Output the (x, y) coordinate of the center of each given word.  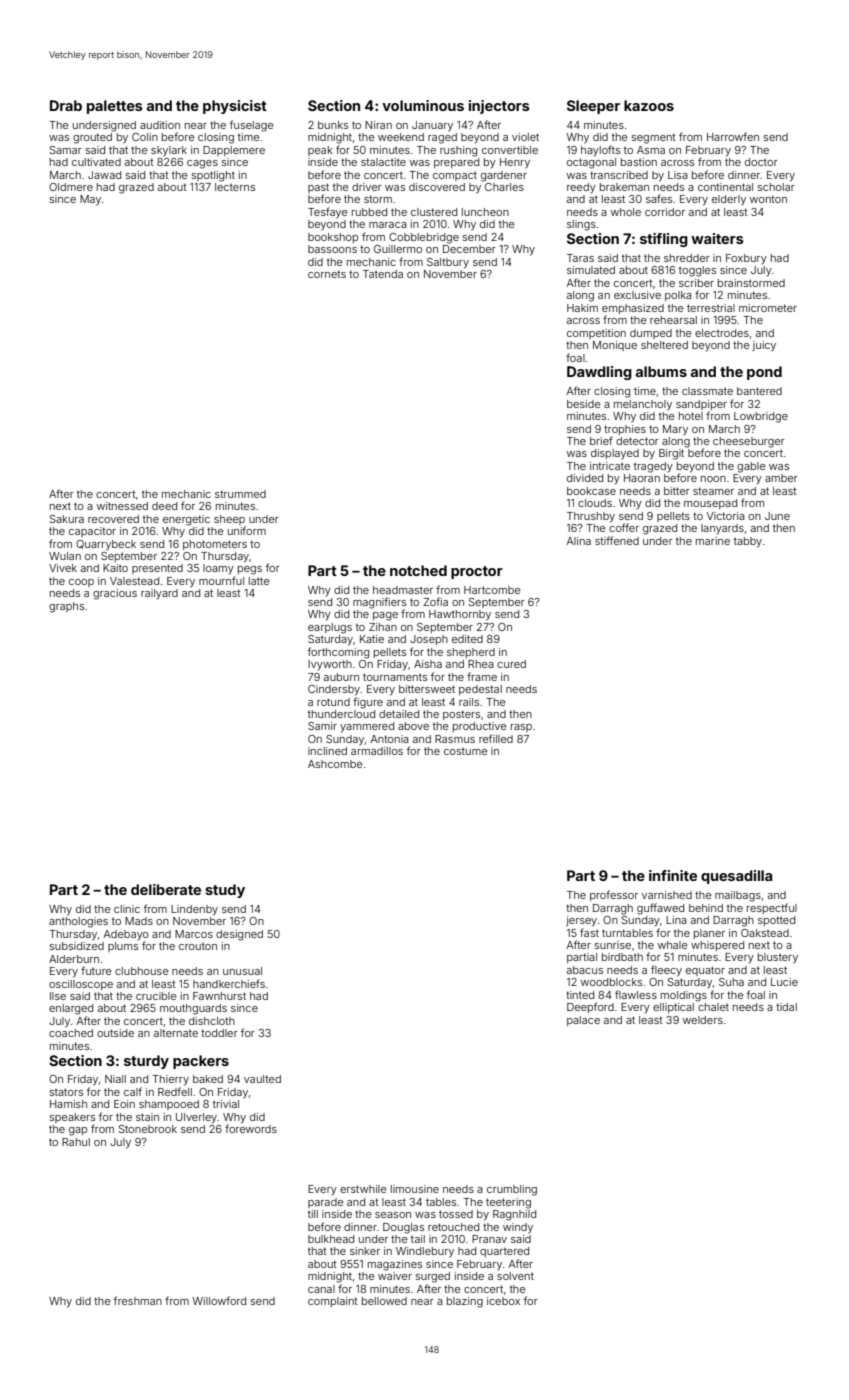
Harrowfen (733, 136)
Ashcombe (335, 764)
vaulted (262, 1079)
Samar (65, 150)
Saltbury (448, 263)
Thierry (170, 1080)
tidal (786, 1007)
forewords (251, 1128)
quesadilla (736, 877)
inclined (327, 751)
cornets (327, 274)
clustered (434, 212)
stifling (664, 240)
